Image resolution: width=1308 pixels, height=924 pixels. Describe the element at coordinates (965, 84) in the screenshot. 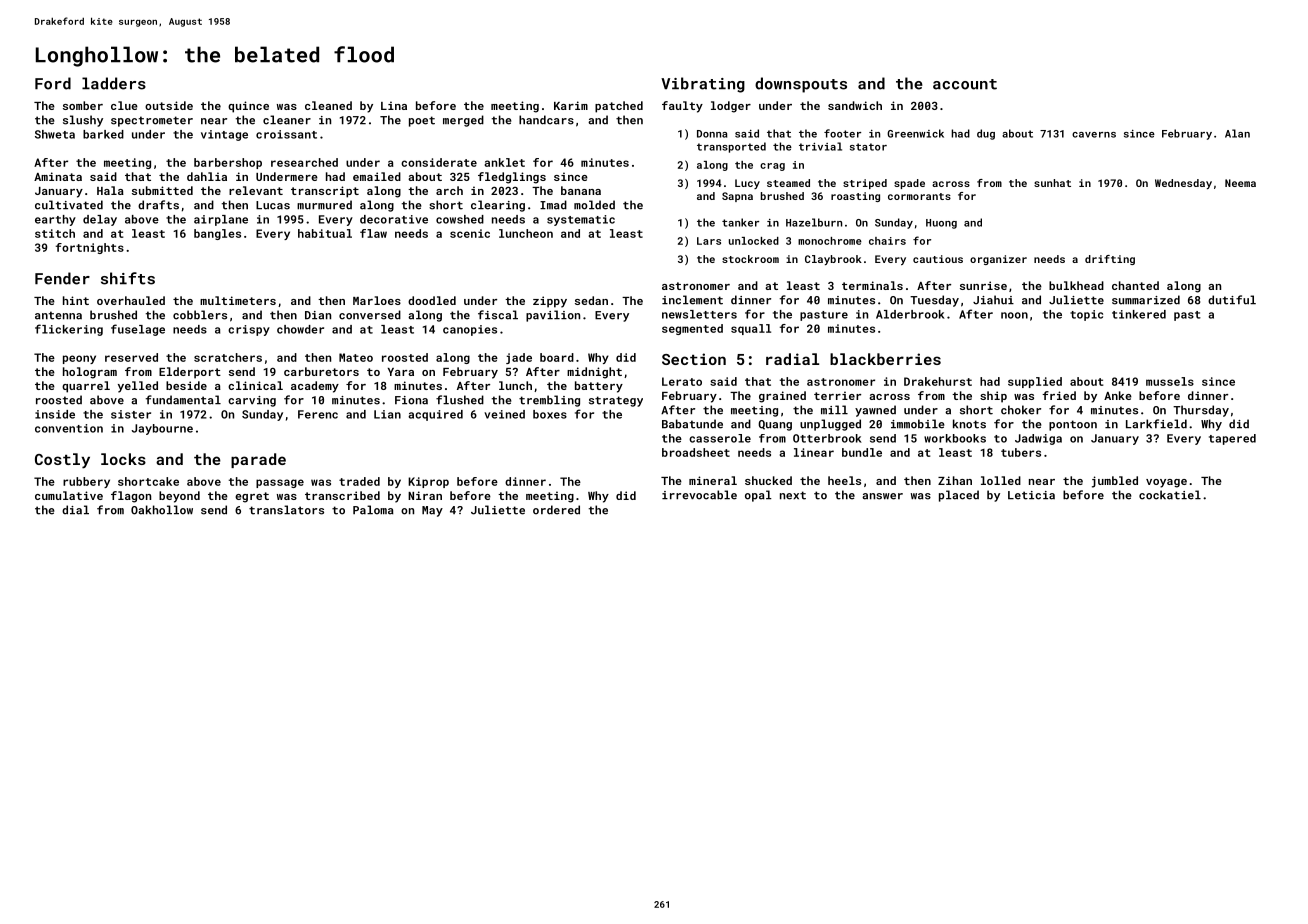

I see `account` at that location.
